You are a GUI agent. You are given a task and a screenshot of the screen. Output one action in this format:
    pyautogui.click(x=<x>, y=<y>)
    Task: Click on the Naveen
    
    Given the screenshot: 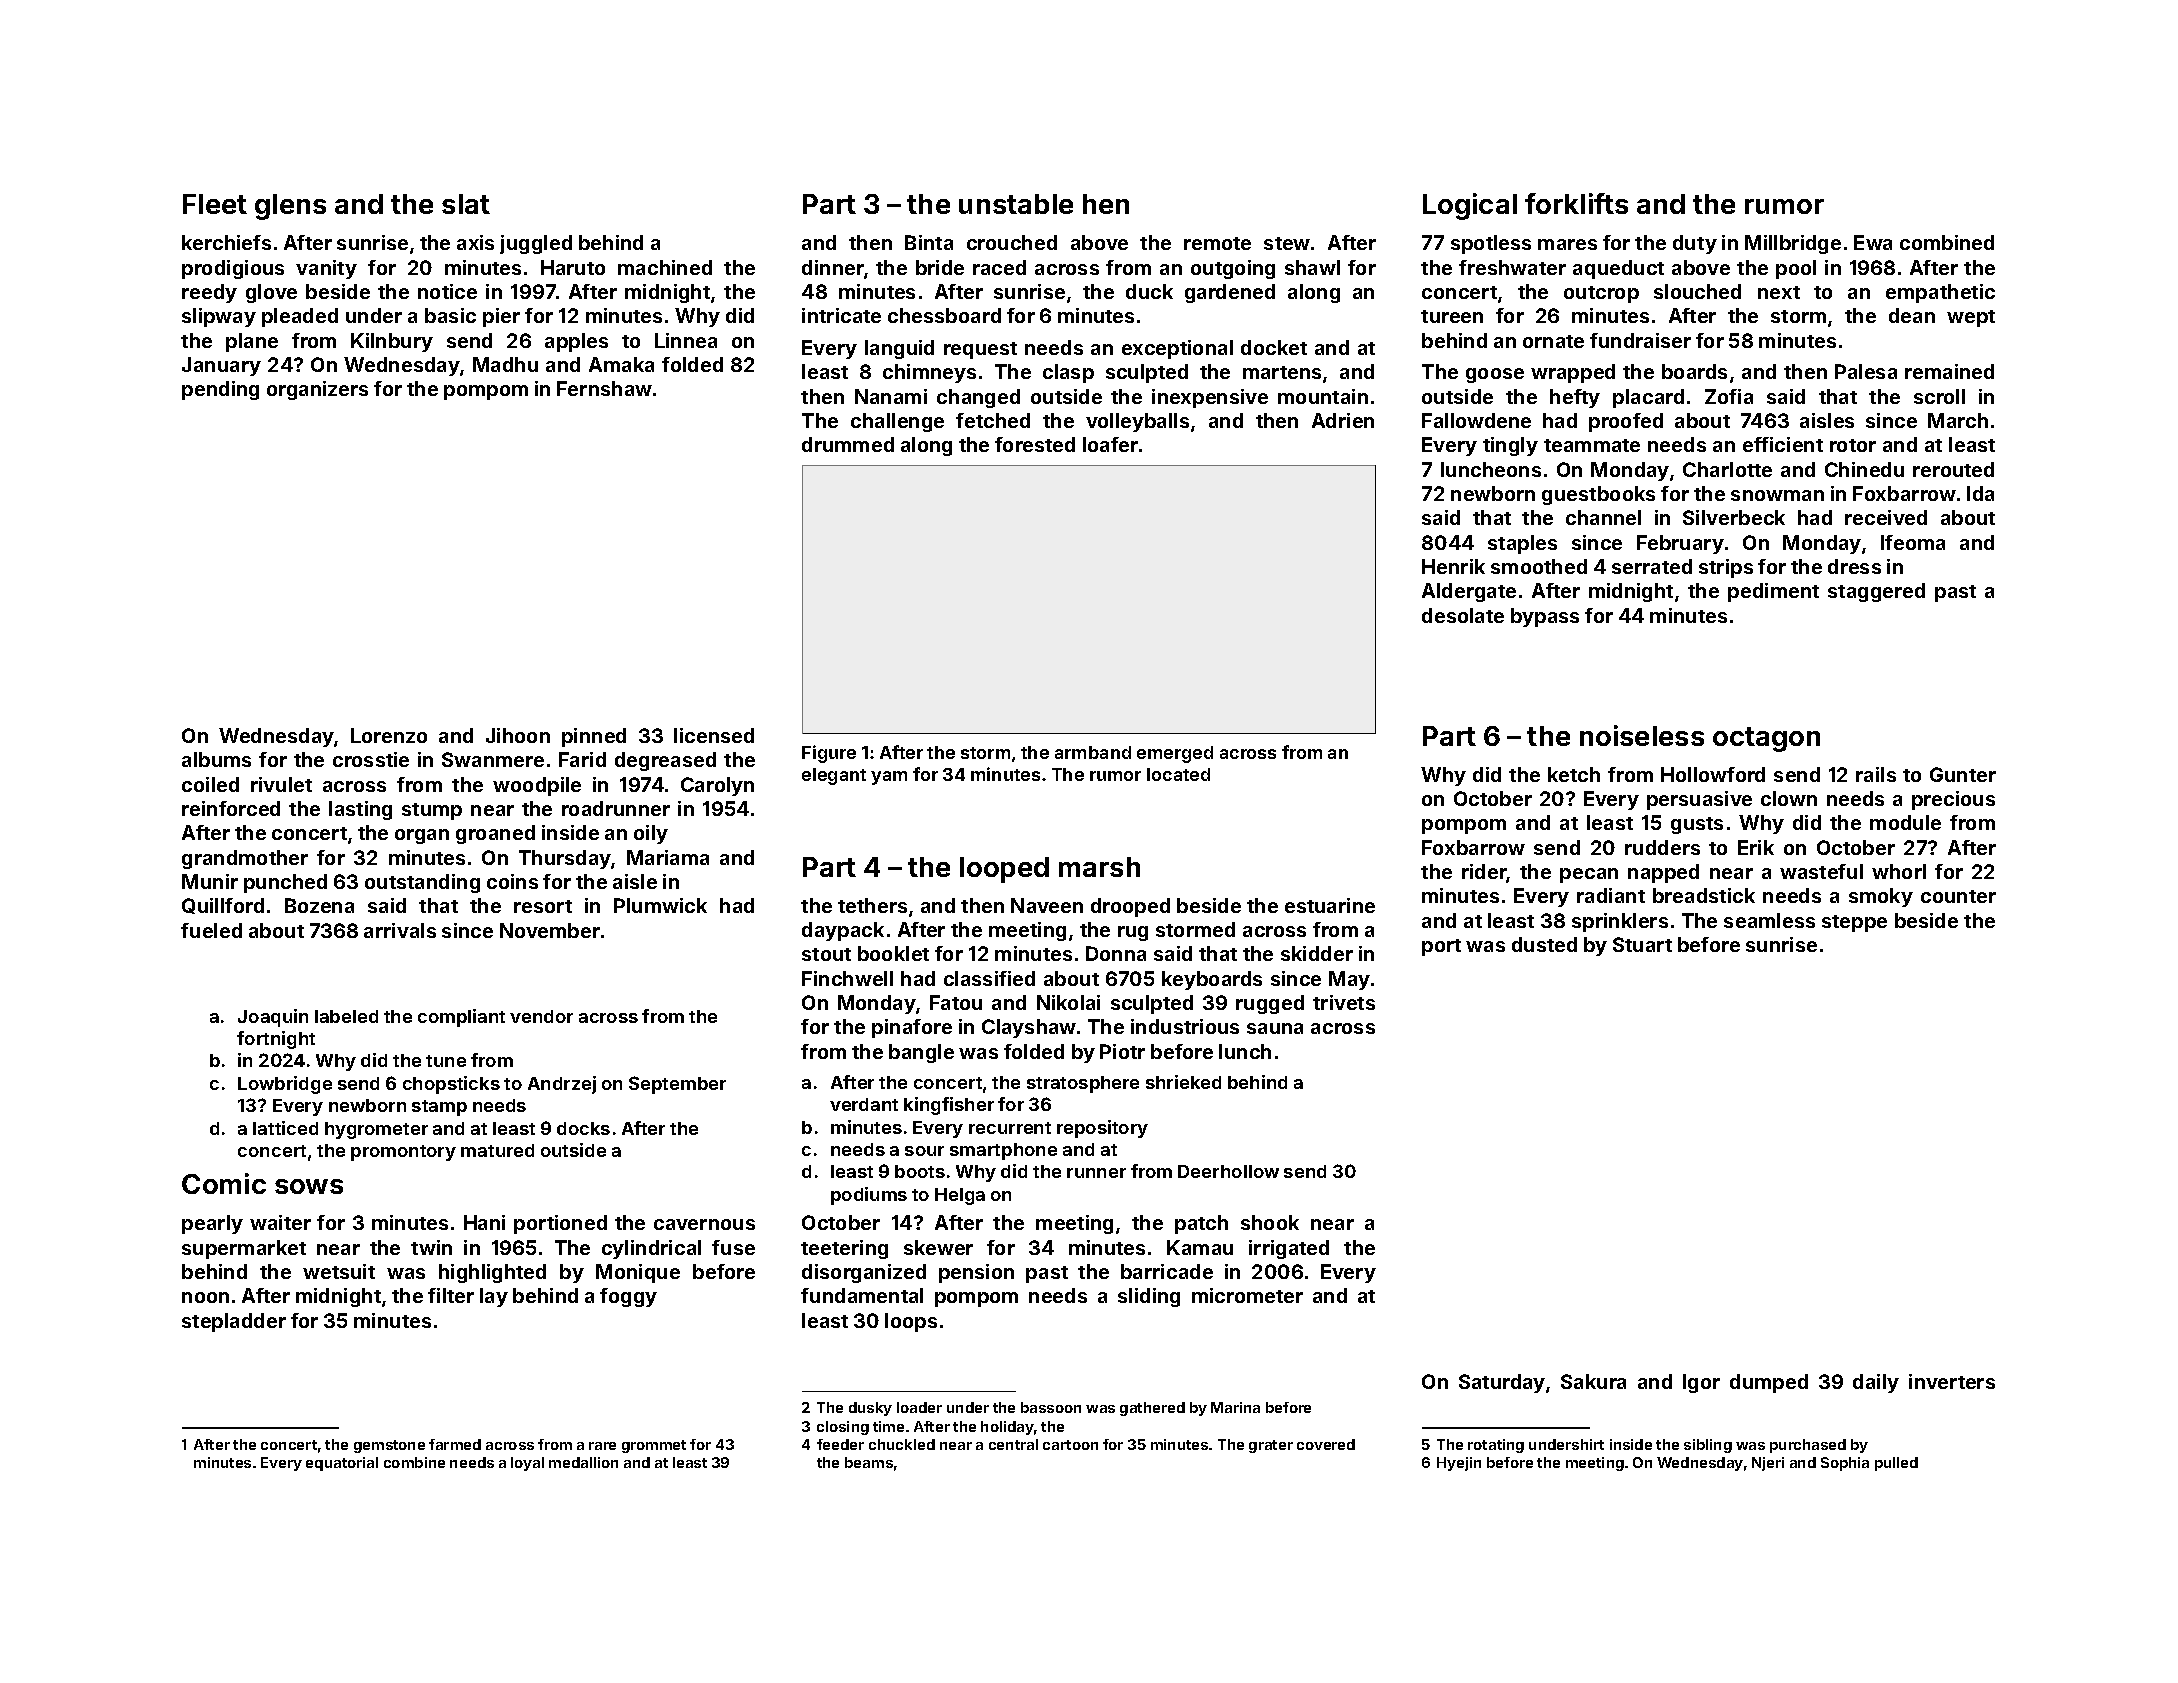 What is the action you would take?
    pyautogui.click(x=1047, y=905)
